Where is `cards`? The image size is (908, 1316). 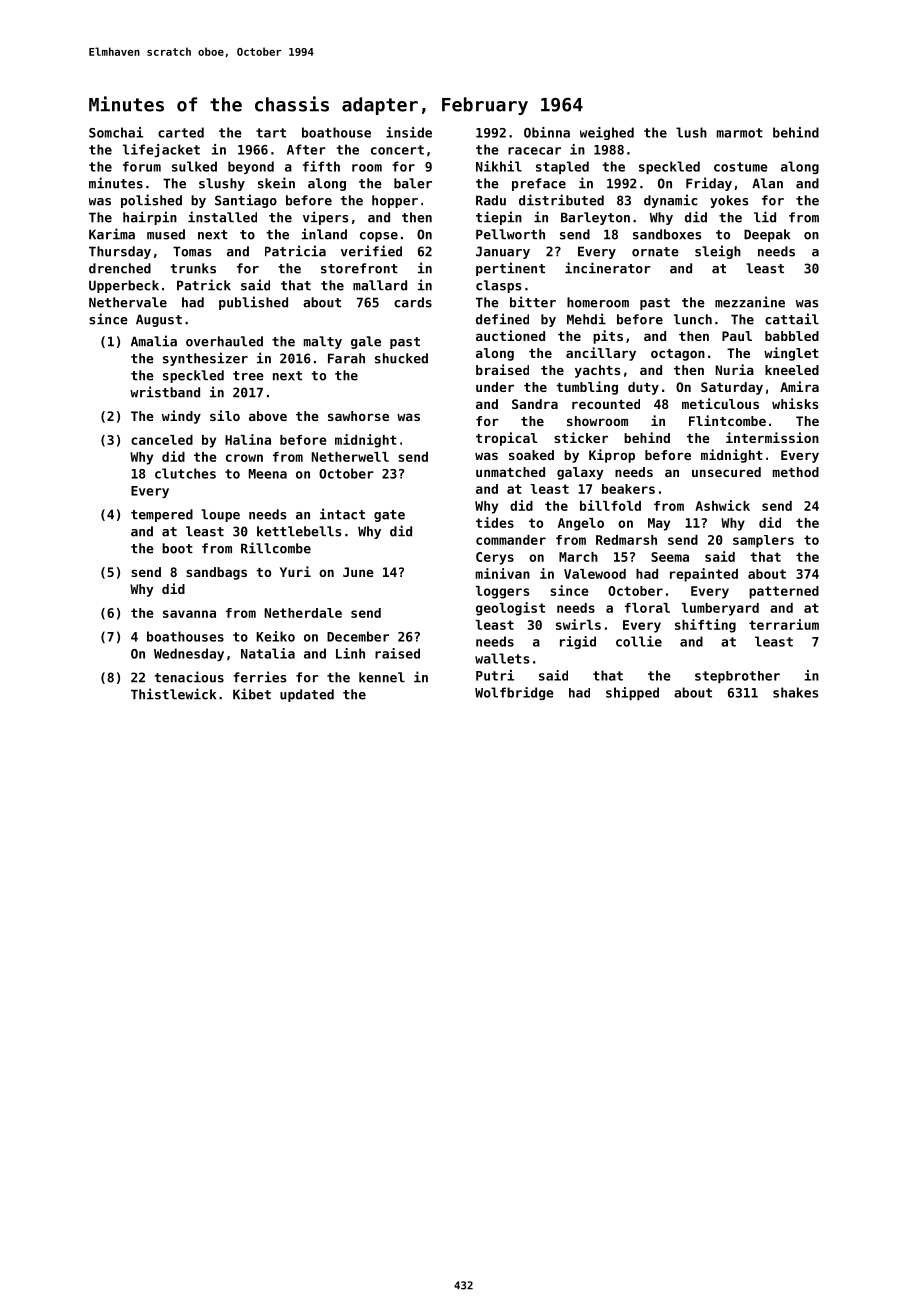
cards is located at coordinates (413, 302).
